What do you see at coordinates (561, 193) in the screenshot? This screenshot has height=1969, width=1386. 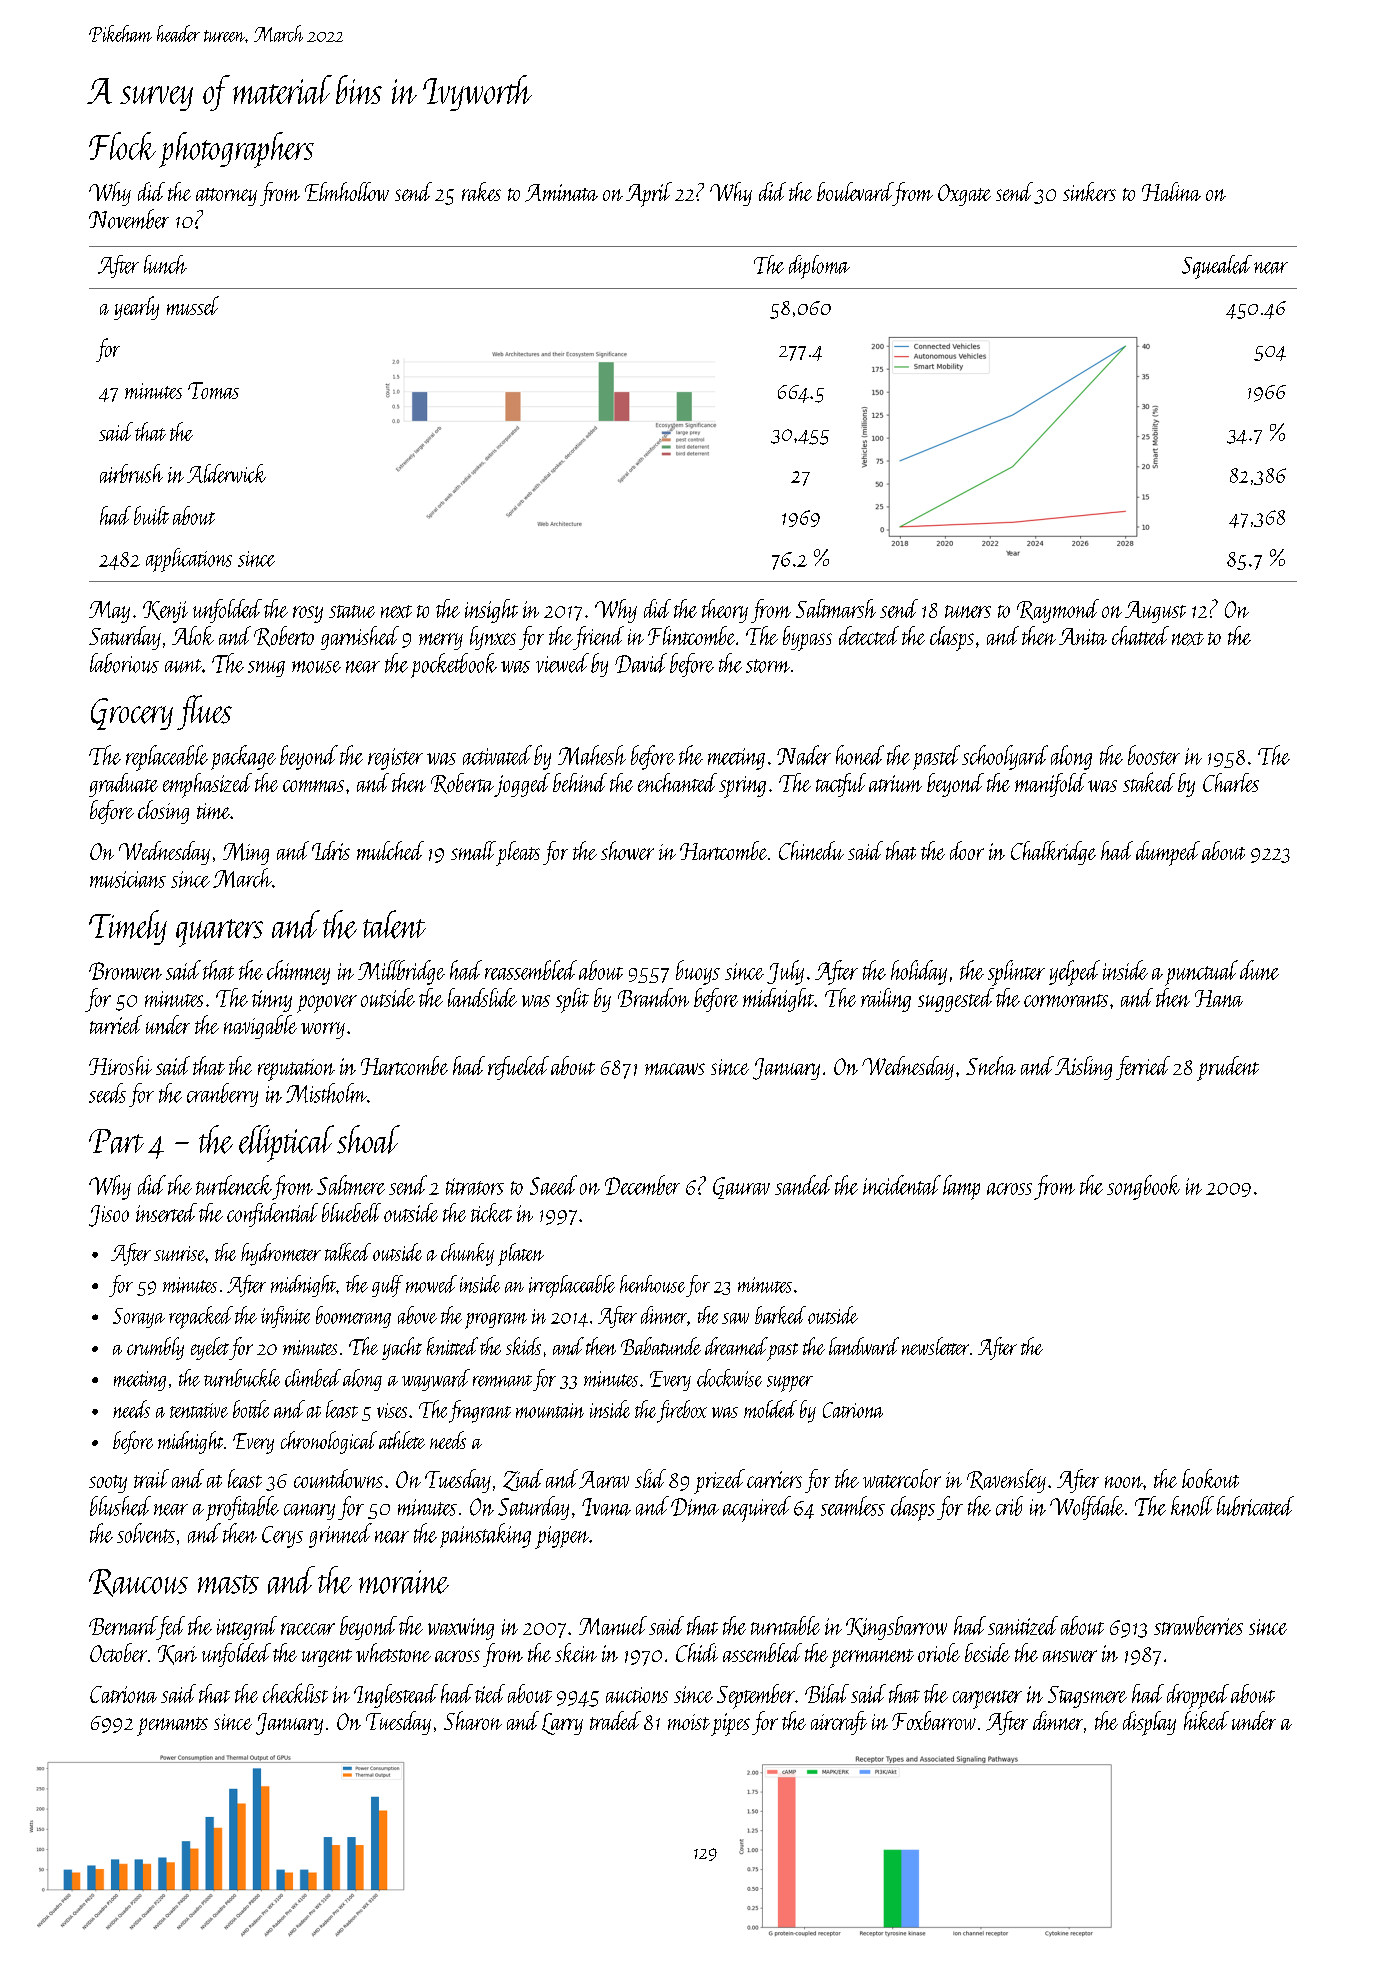 I see `Aminata` at bounding box center [561, 193].
